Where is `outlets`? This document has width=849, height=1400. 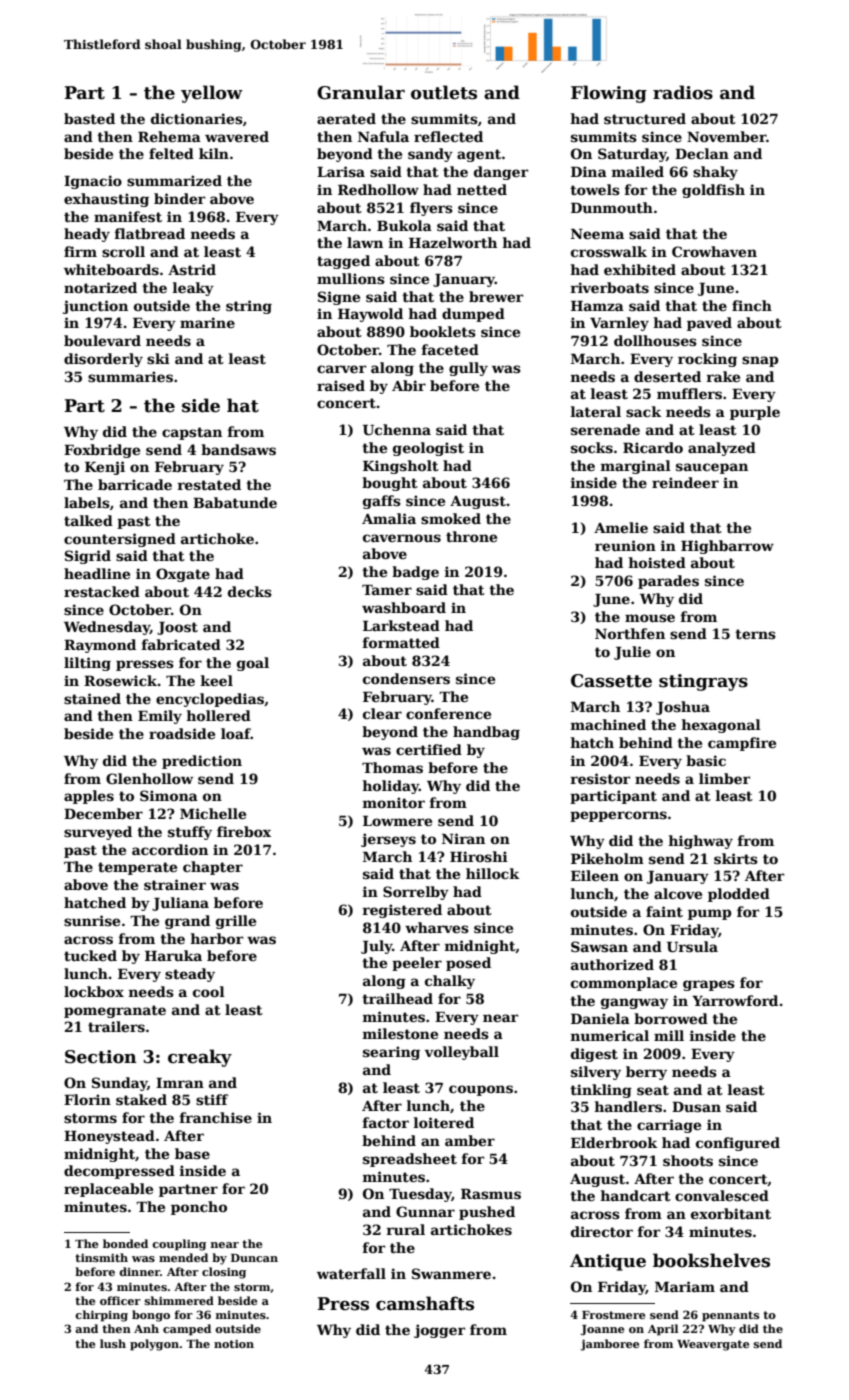 outlets is located at coordinates (444, 92).
